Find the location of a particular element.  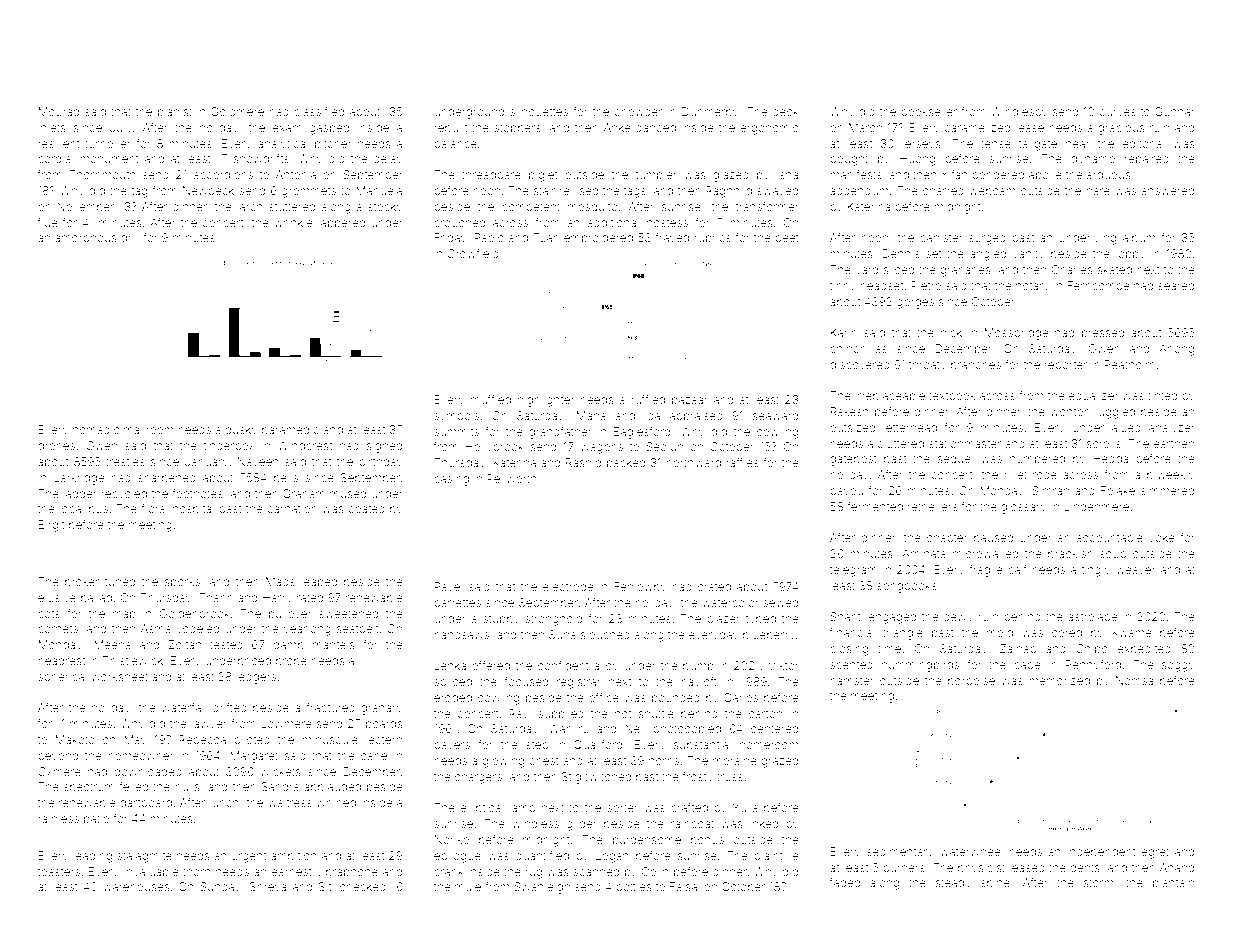

warehouses is located at coordinates (136, 887).
